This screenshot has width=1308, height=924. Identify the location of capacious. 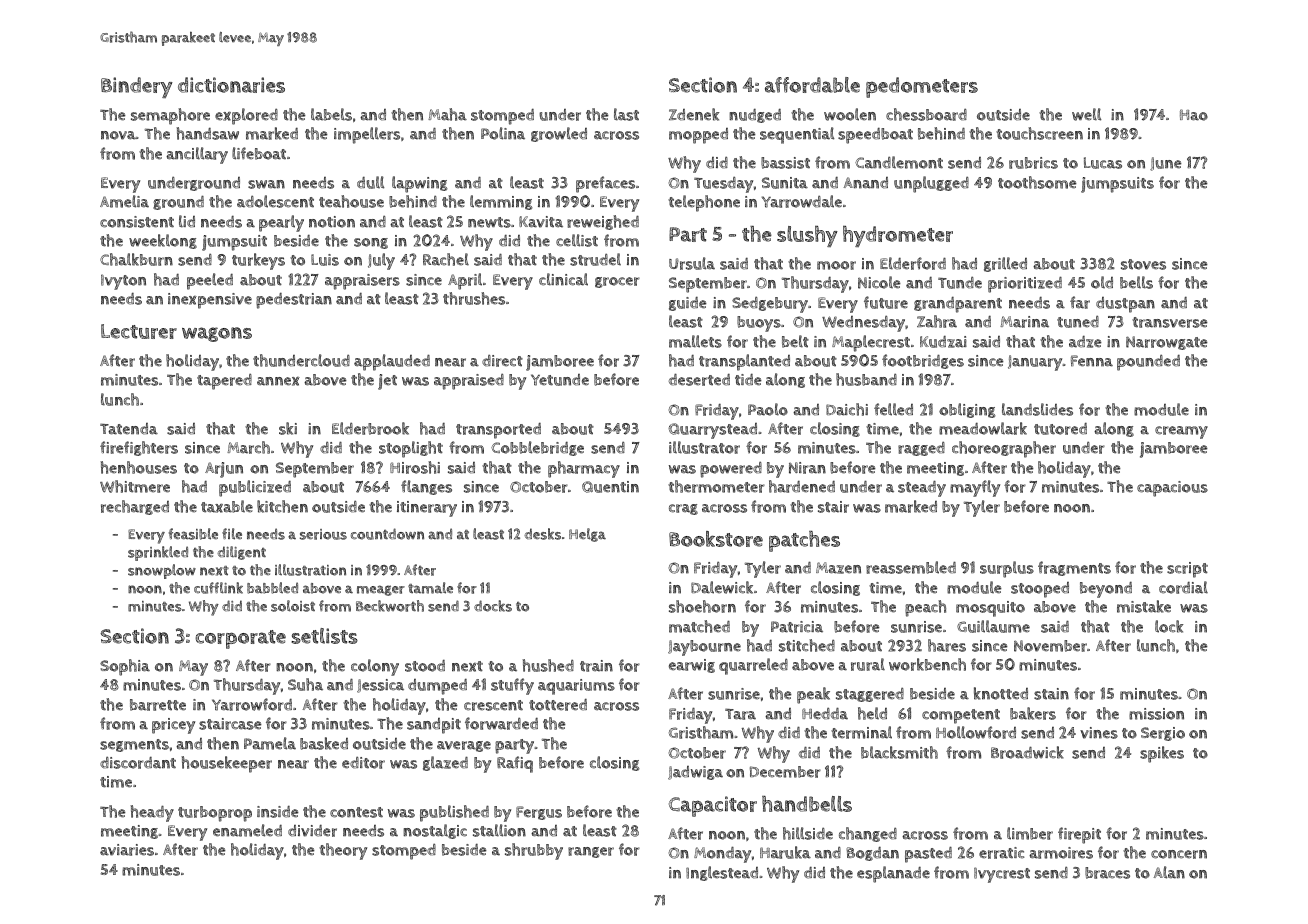
(1172, 489).
